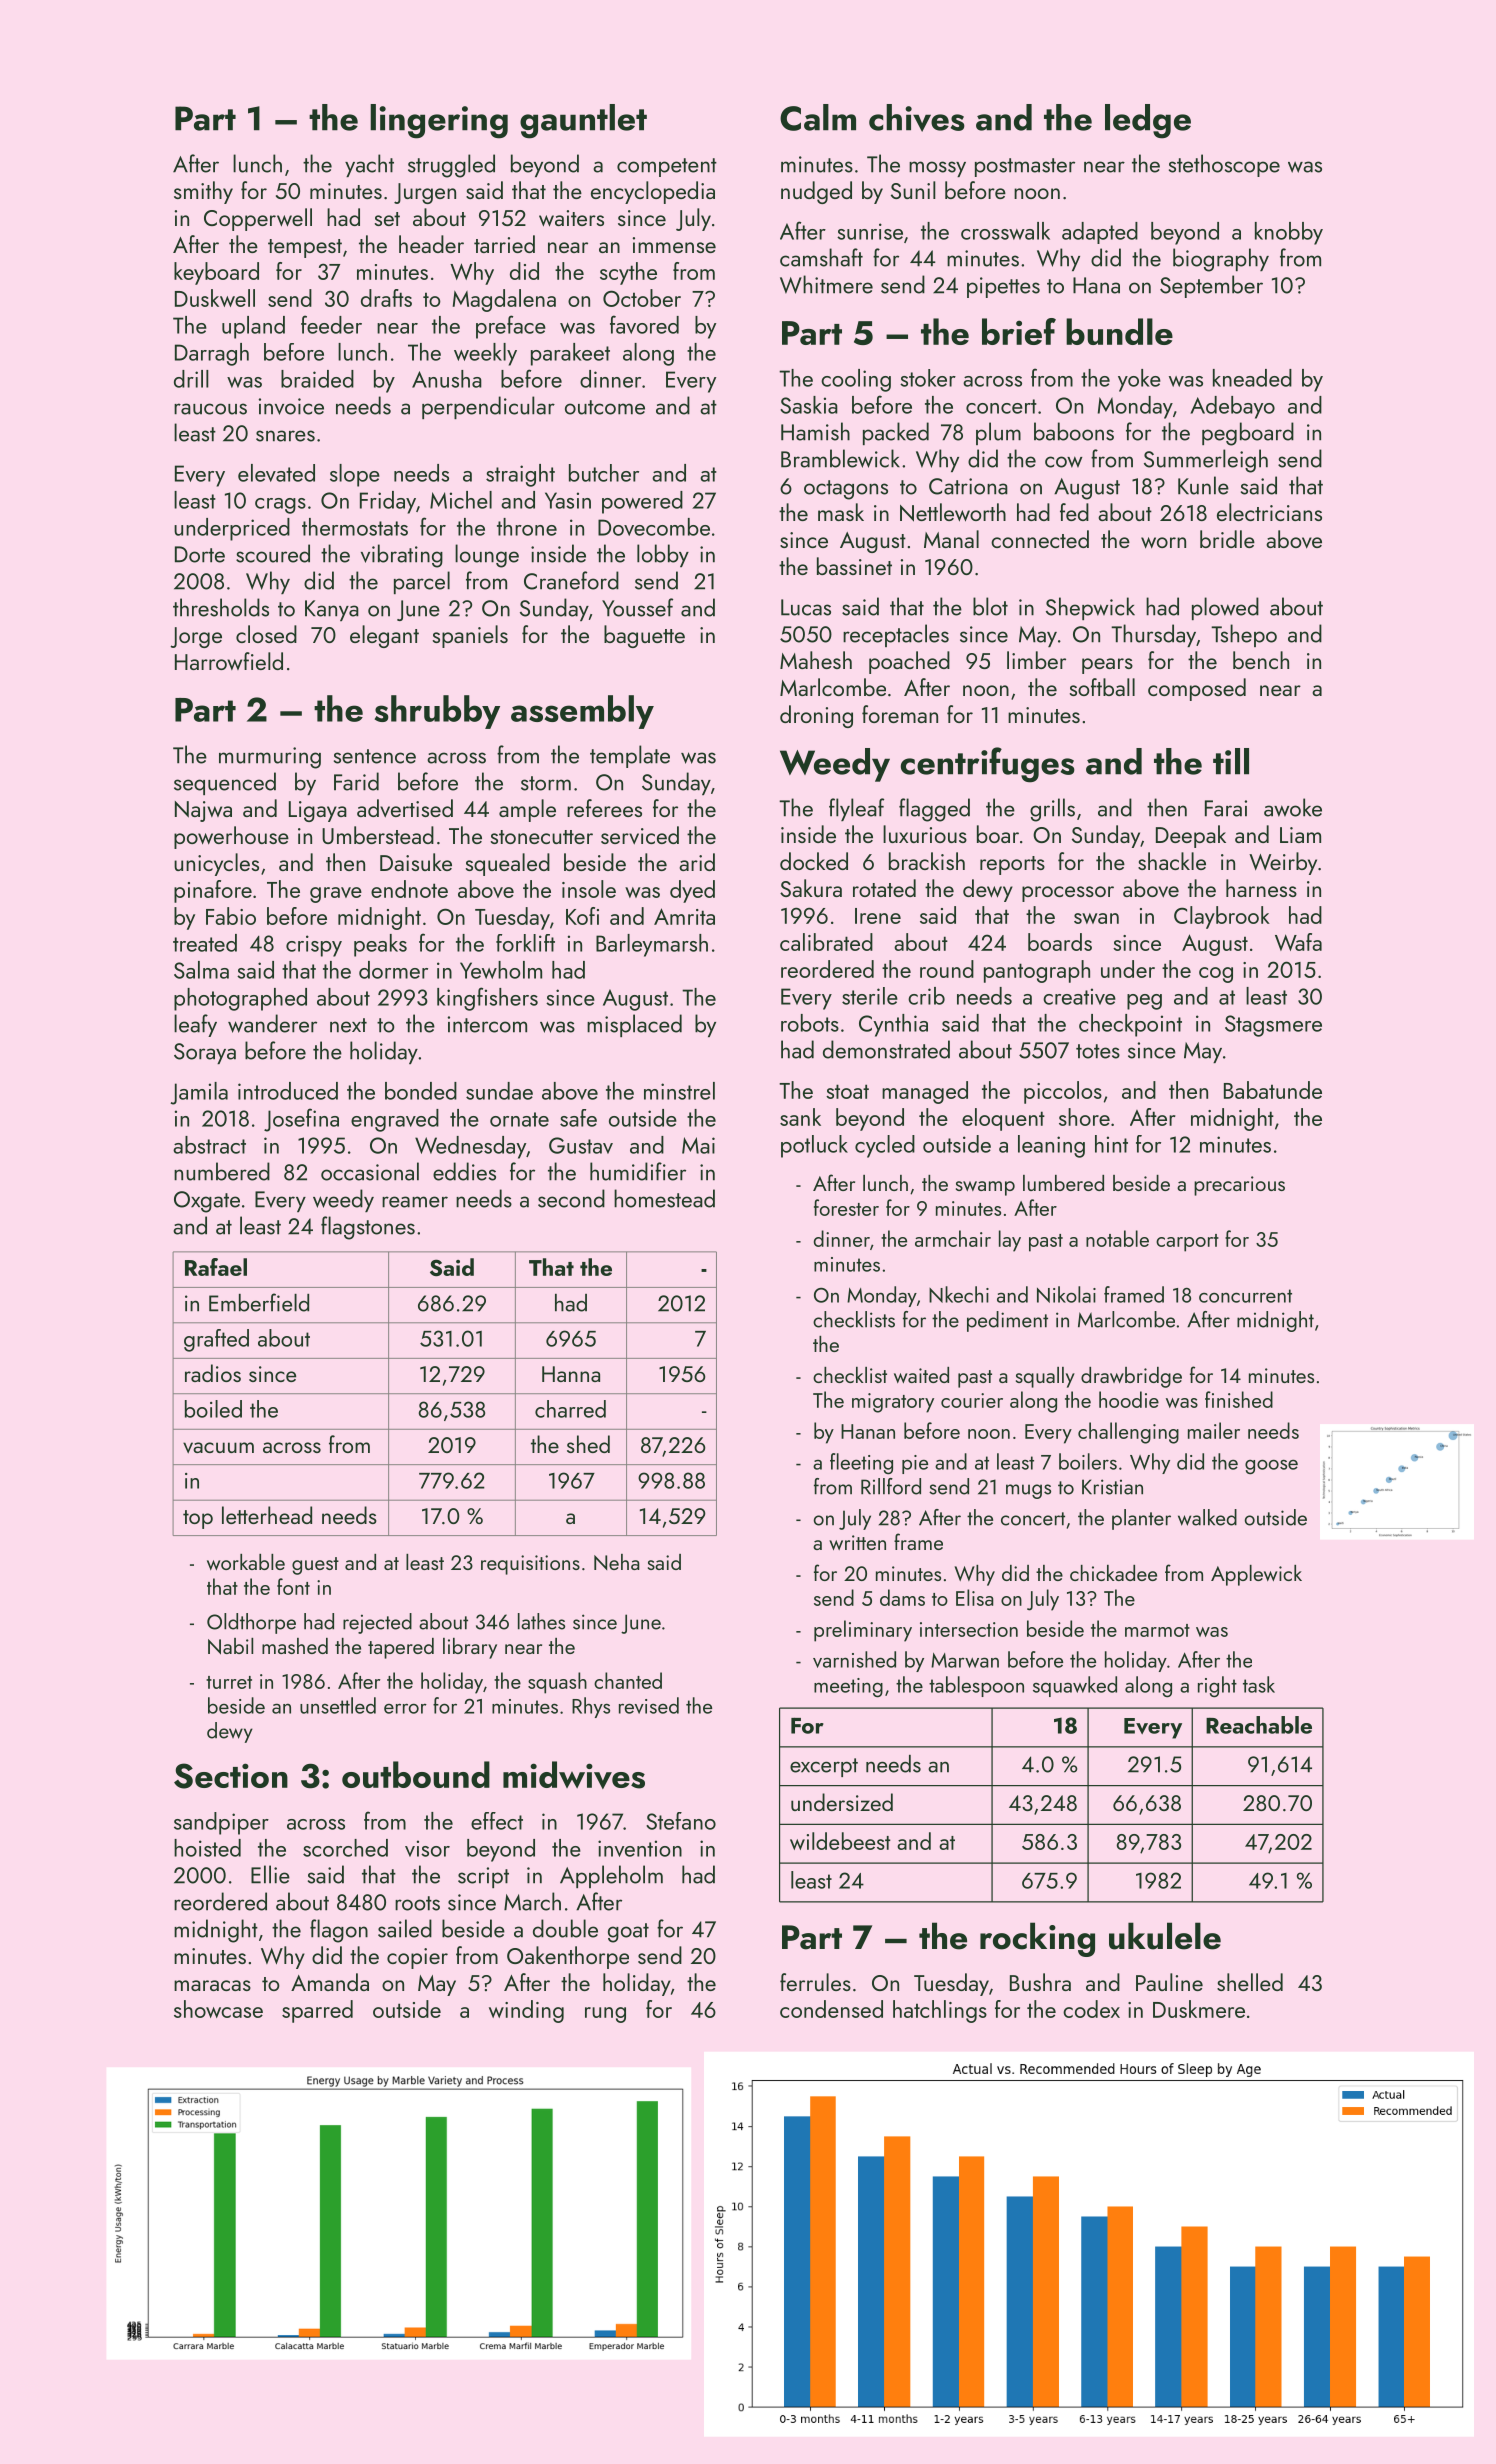 The image size is (1496, 2464). What do you see at coordinates (893, 1403) in the page?
I see `migratory` at bounding box center [893, 1403].
